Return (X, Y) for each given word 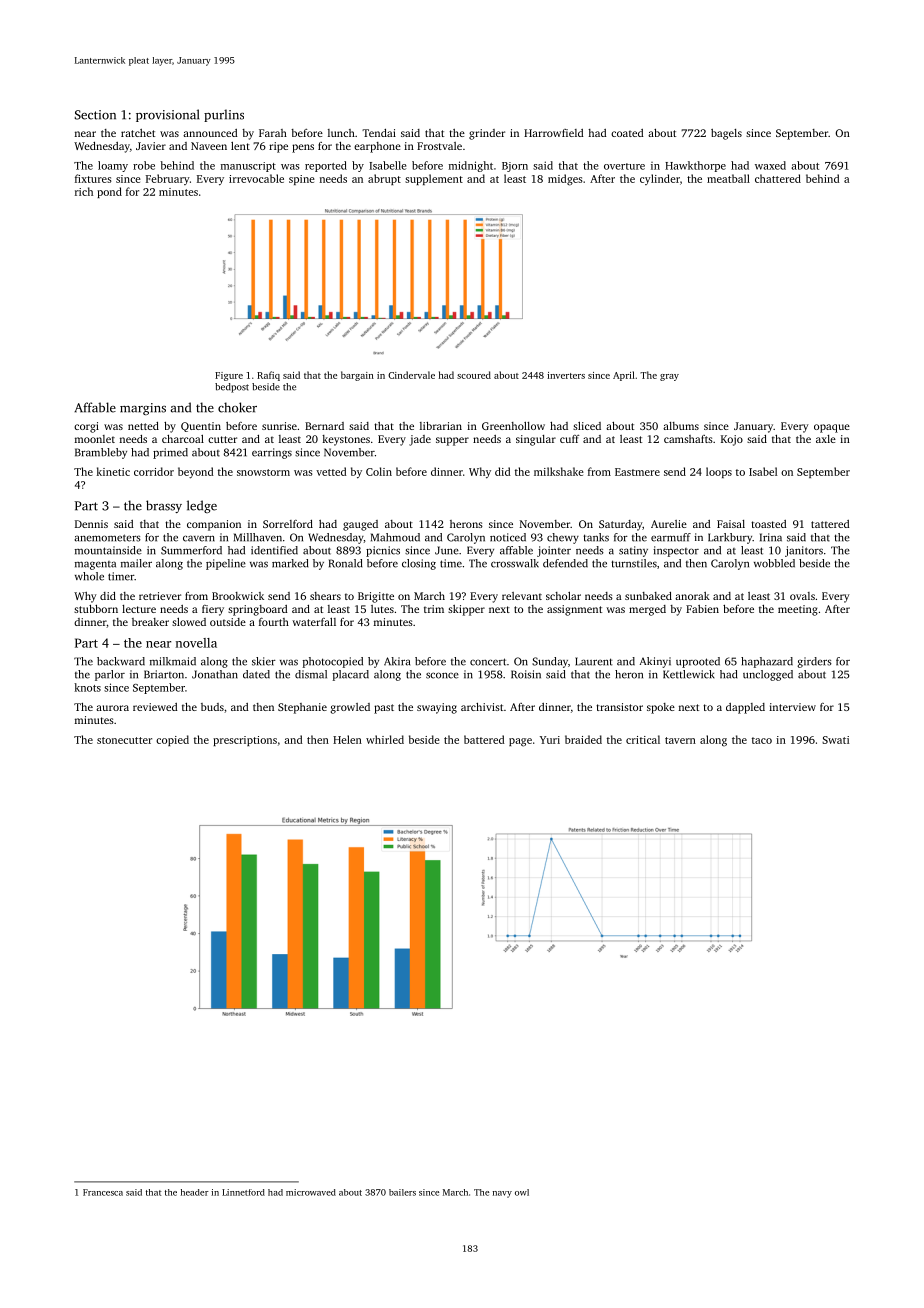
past (384, 709)
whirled (385, 739)
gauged (360, 525)
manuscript (248, 167)
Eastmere (637, 472)
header (195, 1192)
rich (84, 191)
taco (762, 740)
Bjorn (515, 167)
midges (565, 180)
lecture (139, 609)
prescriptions (245, 741)
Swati (835, 740)
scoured (474, 375)
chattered (778, 178)
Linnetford (243, 1192)
